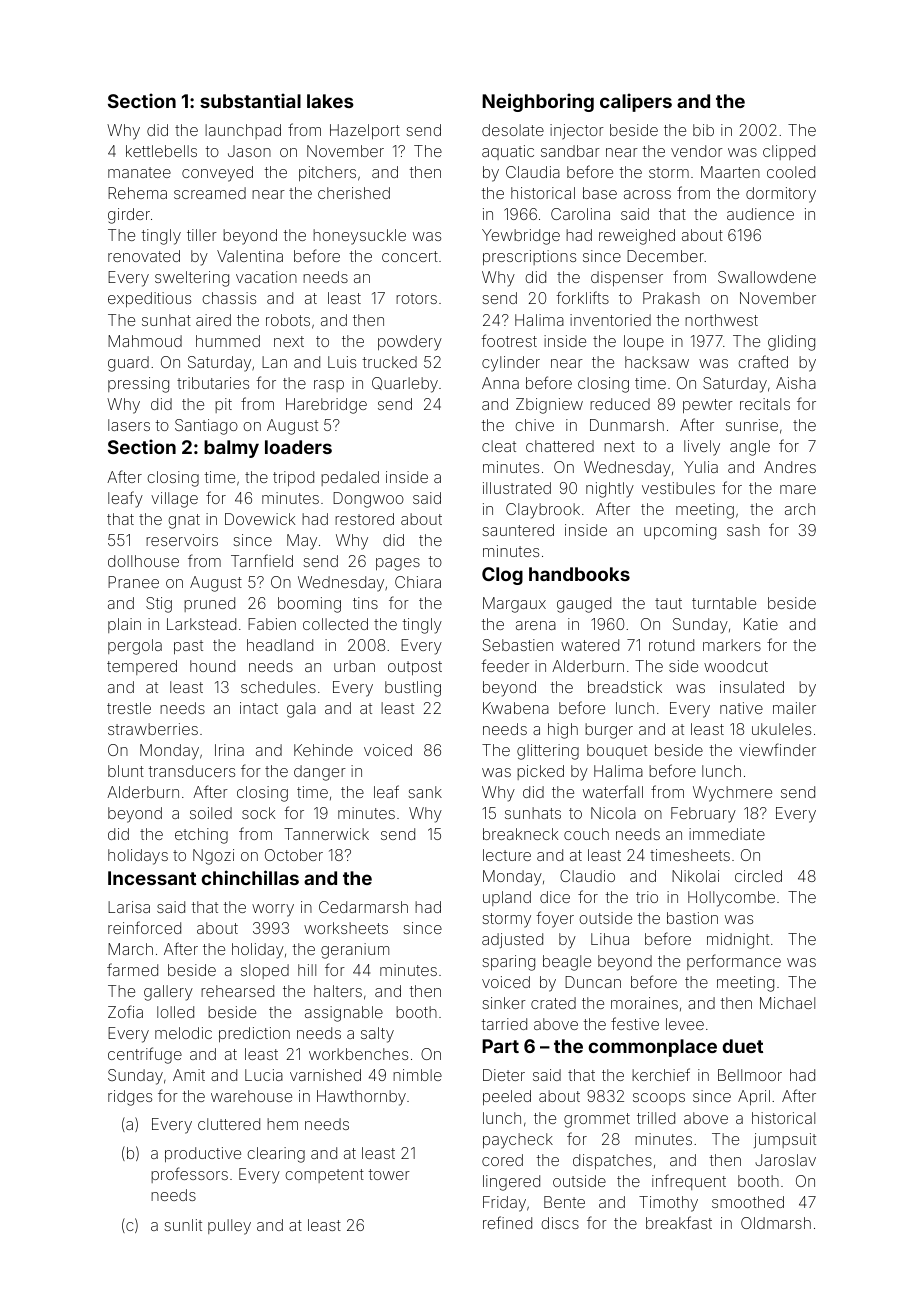  What do you see at coordinates (250, 100) in the screenshot?
I see `substantial` at bounding box center [250, 100].
